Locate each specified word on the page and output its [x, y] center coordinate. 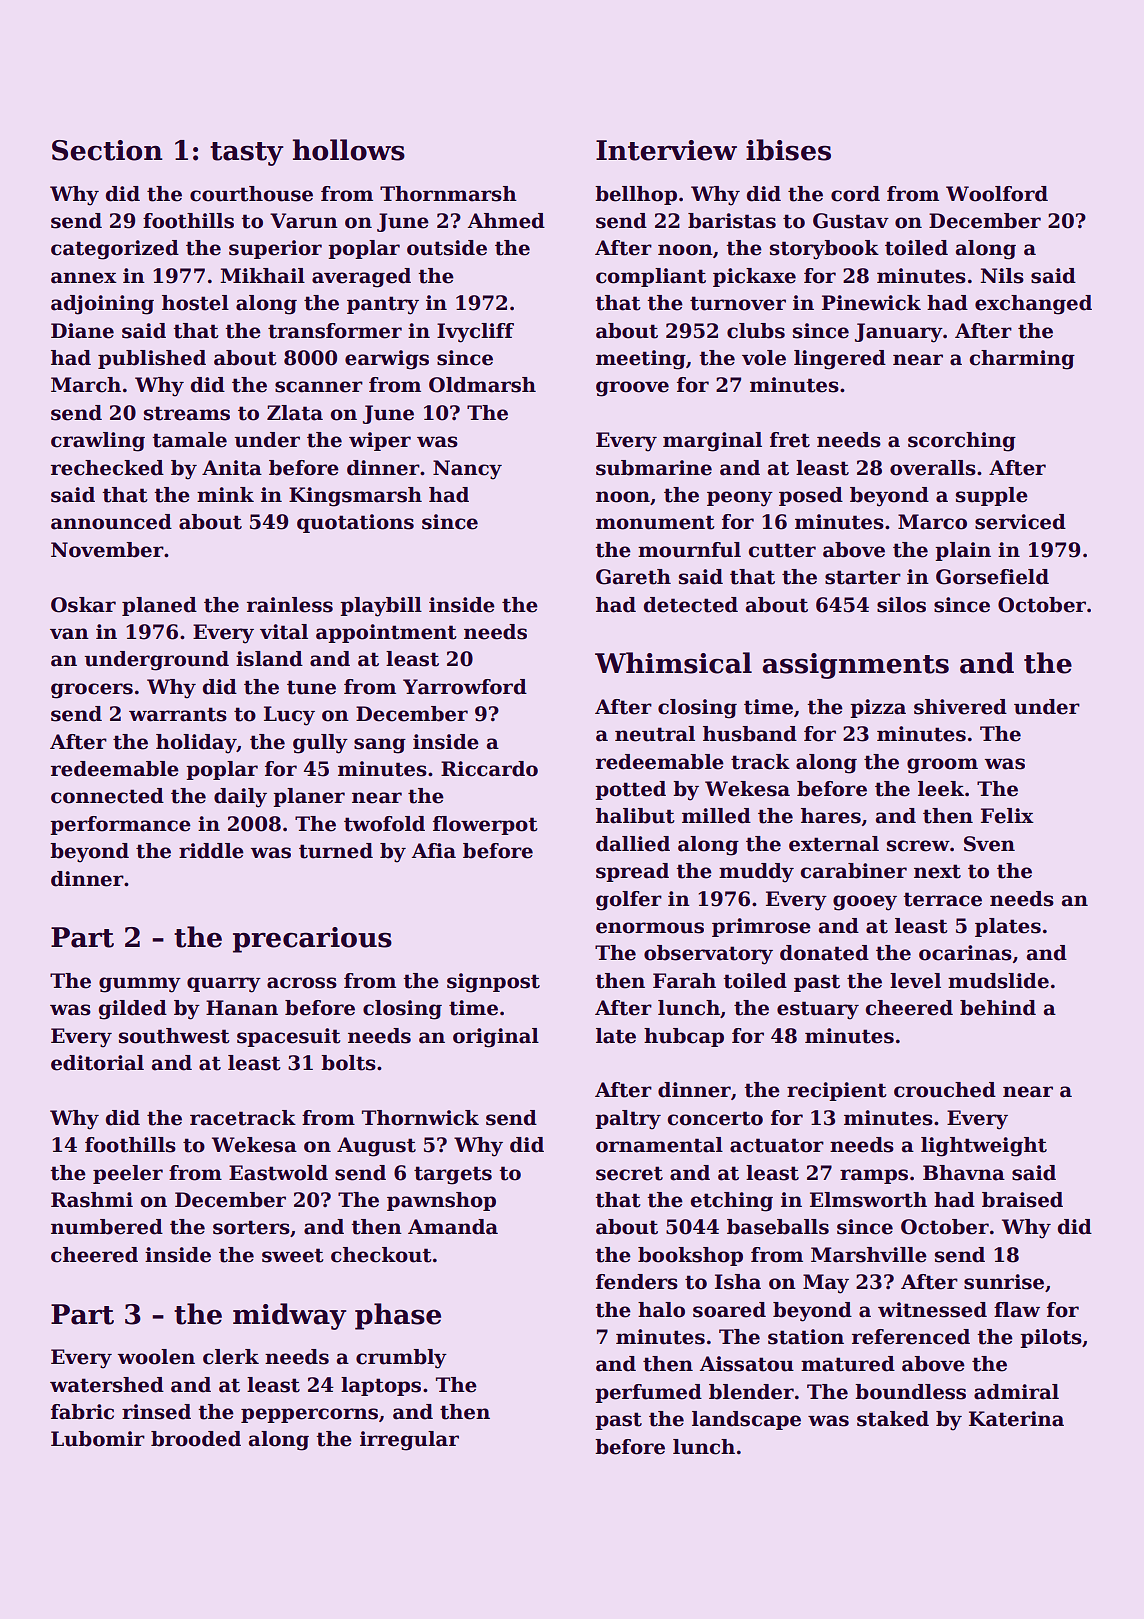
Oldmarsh [482, 385]
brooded [196, 1439]
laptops [381, 1386]
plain [963, 551]
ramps [874, 1176]
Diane [82, 331]
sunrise [1004, 1282]
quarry [224, 985]
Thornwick [420, 1118]
